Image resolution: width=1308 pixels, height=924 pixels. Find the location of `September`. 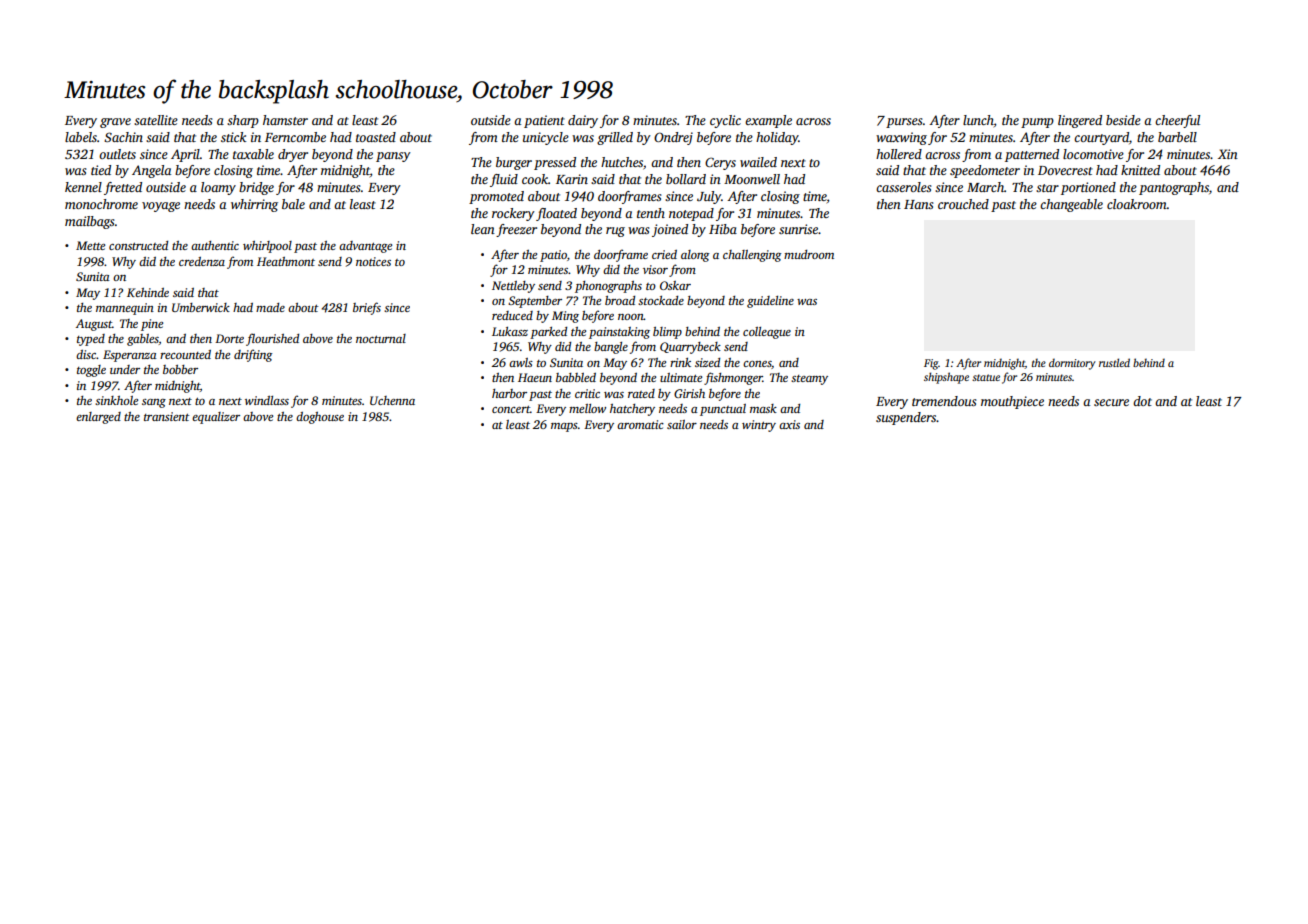

September is located at coordinates (535, 302).
